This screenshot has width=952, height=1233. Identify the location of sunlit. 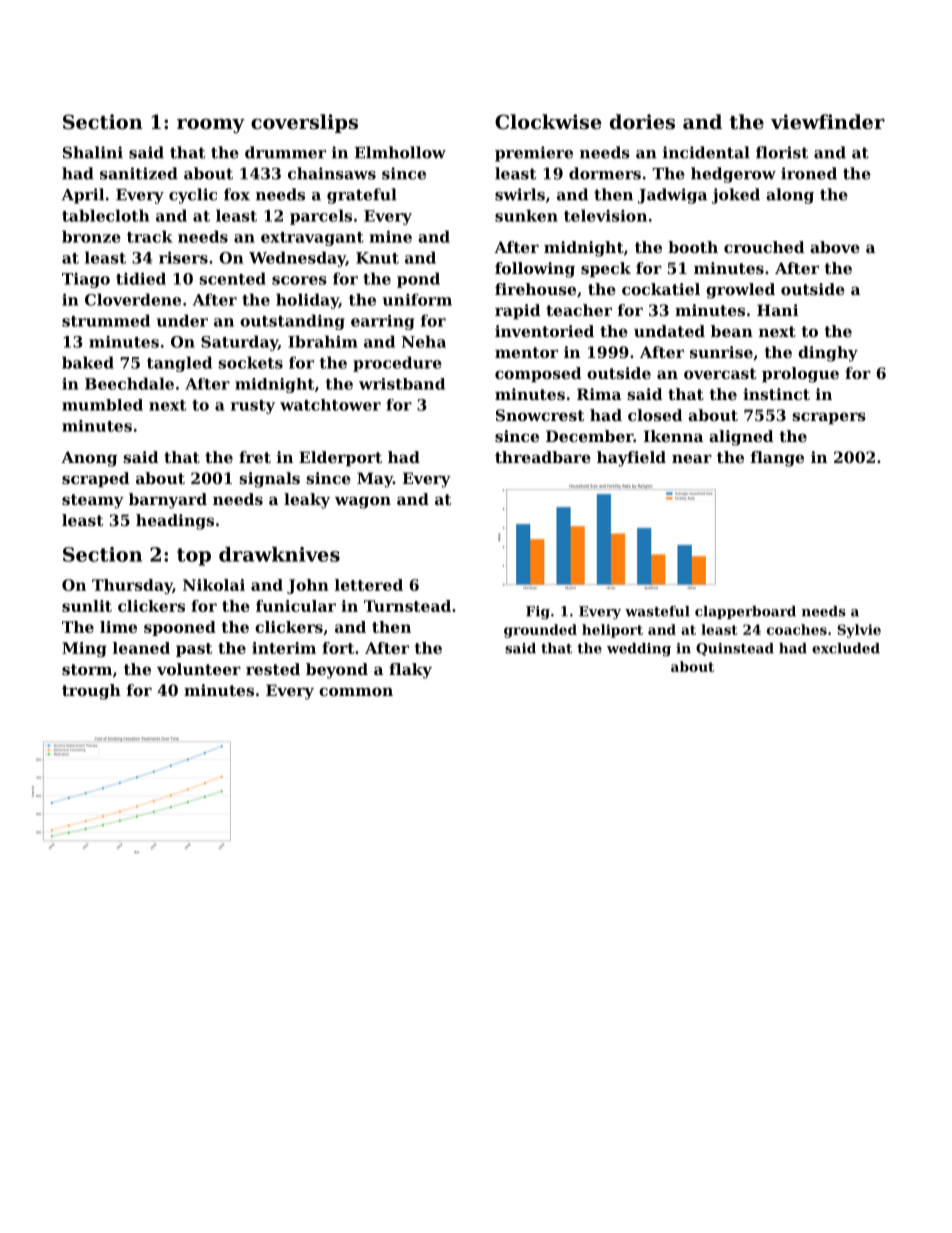
(87, 606).
